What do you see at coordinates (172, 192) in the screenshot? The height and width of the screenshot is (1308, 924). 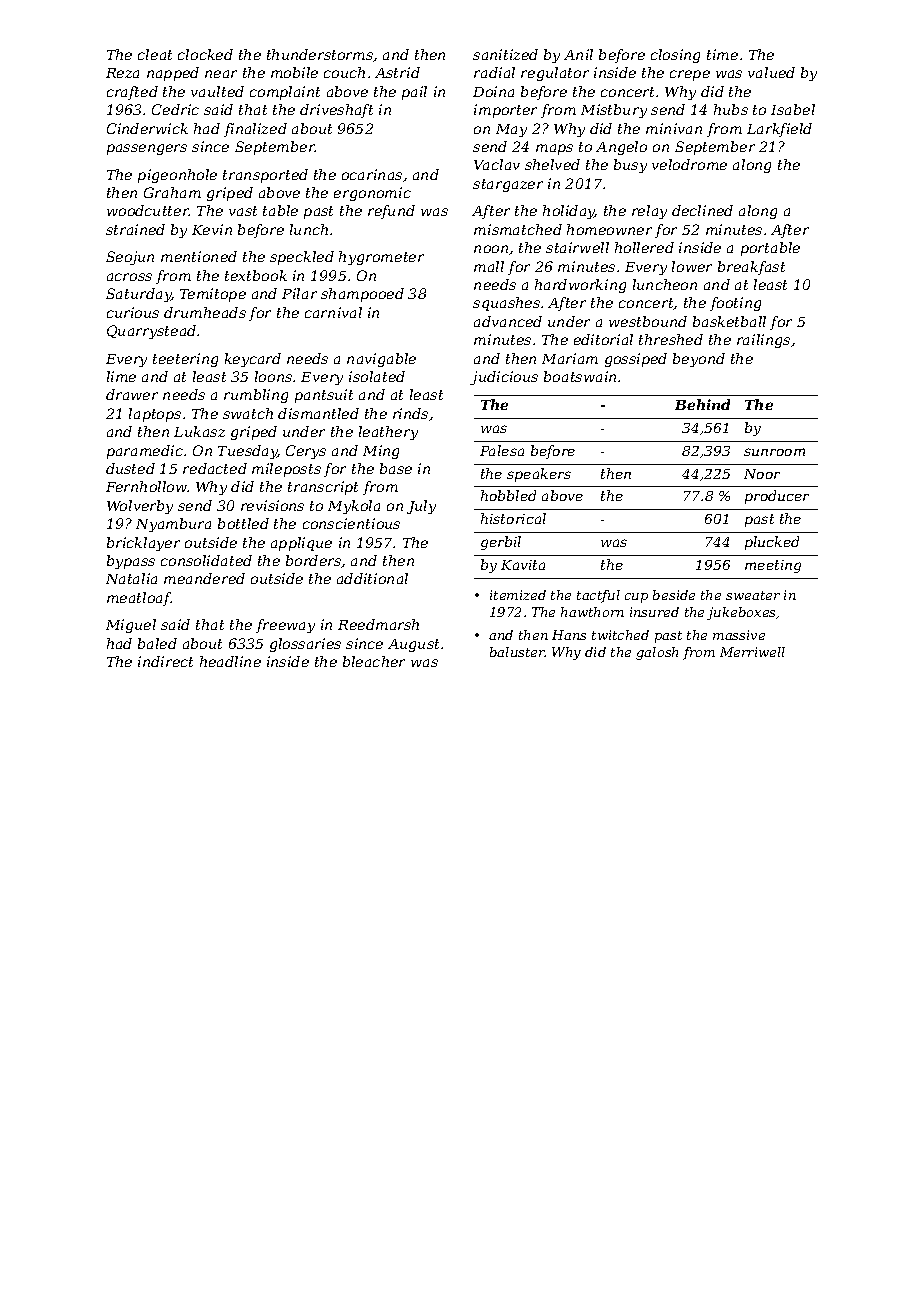 I see `Graham` at bounding box center [172, 192].
